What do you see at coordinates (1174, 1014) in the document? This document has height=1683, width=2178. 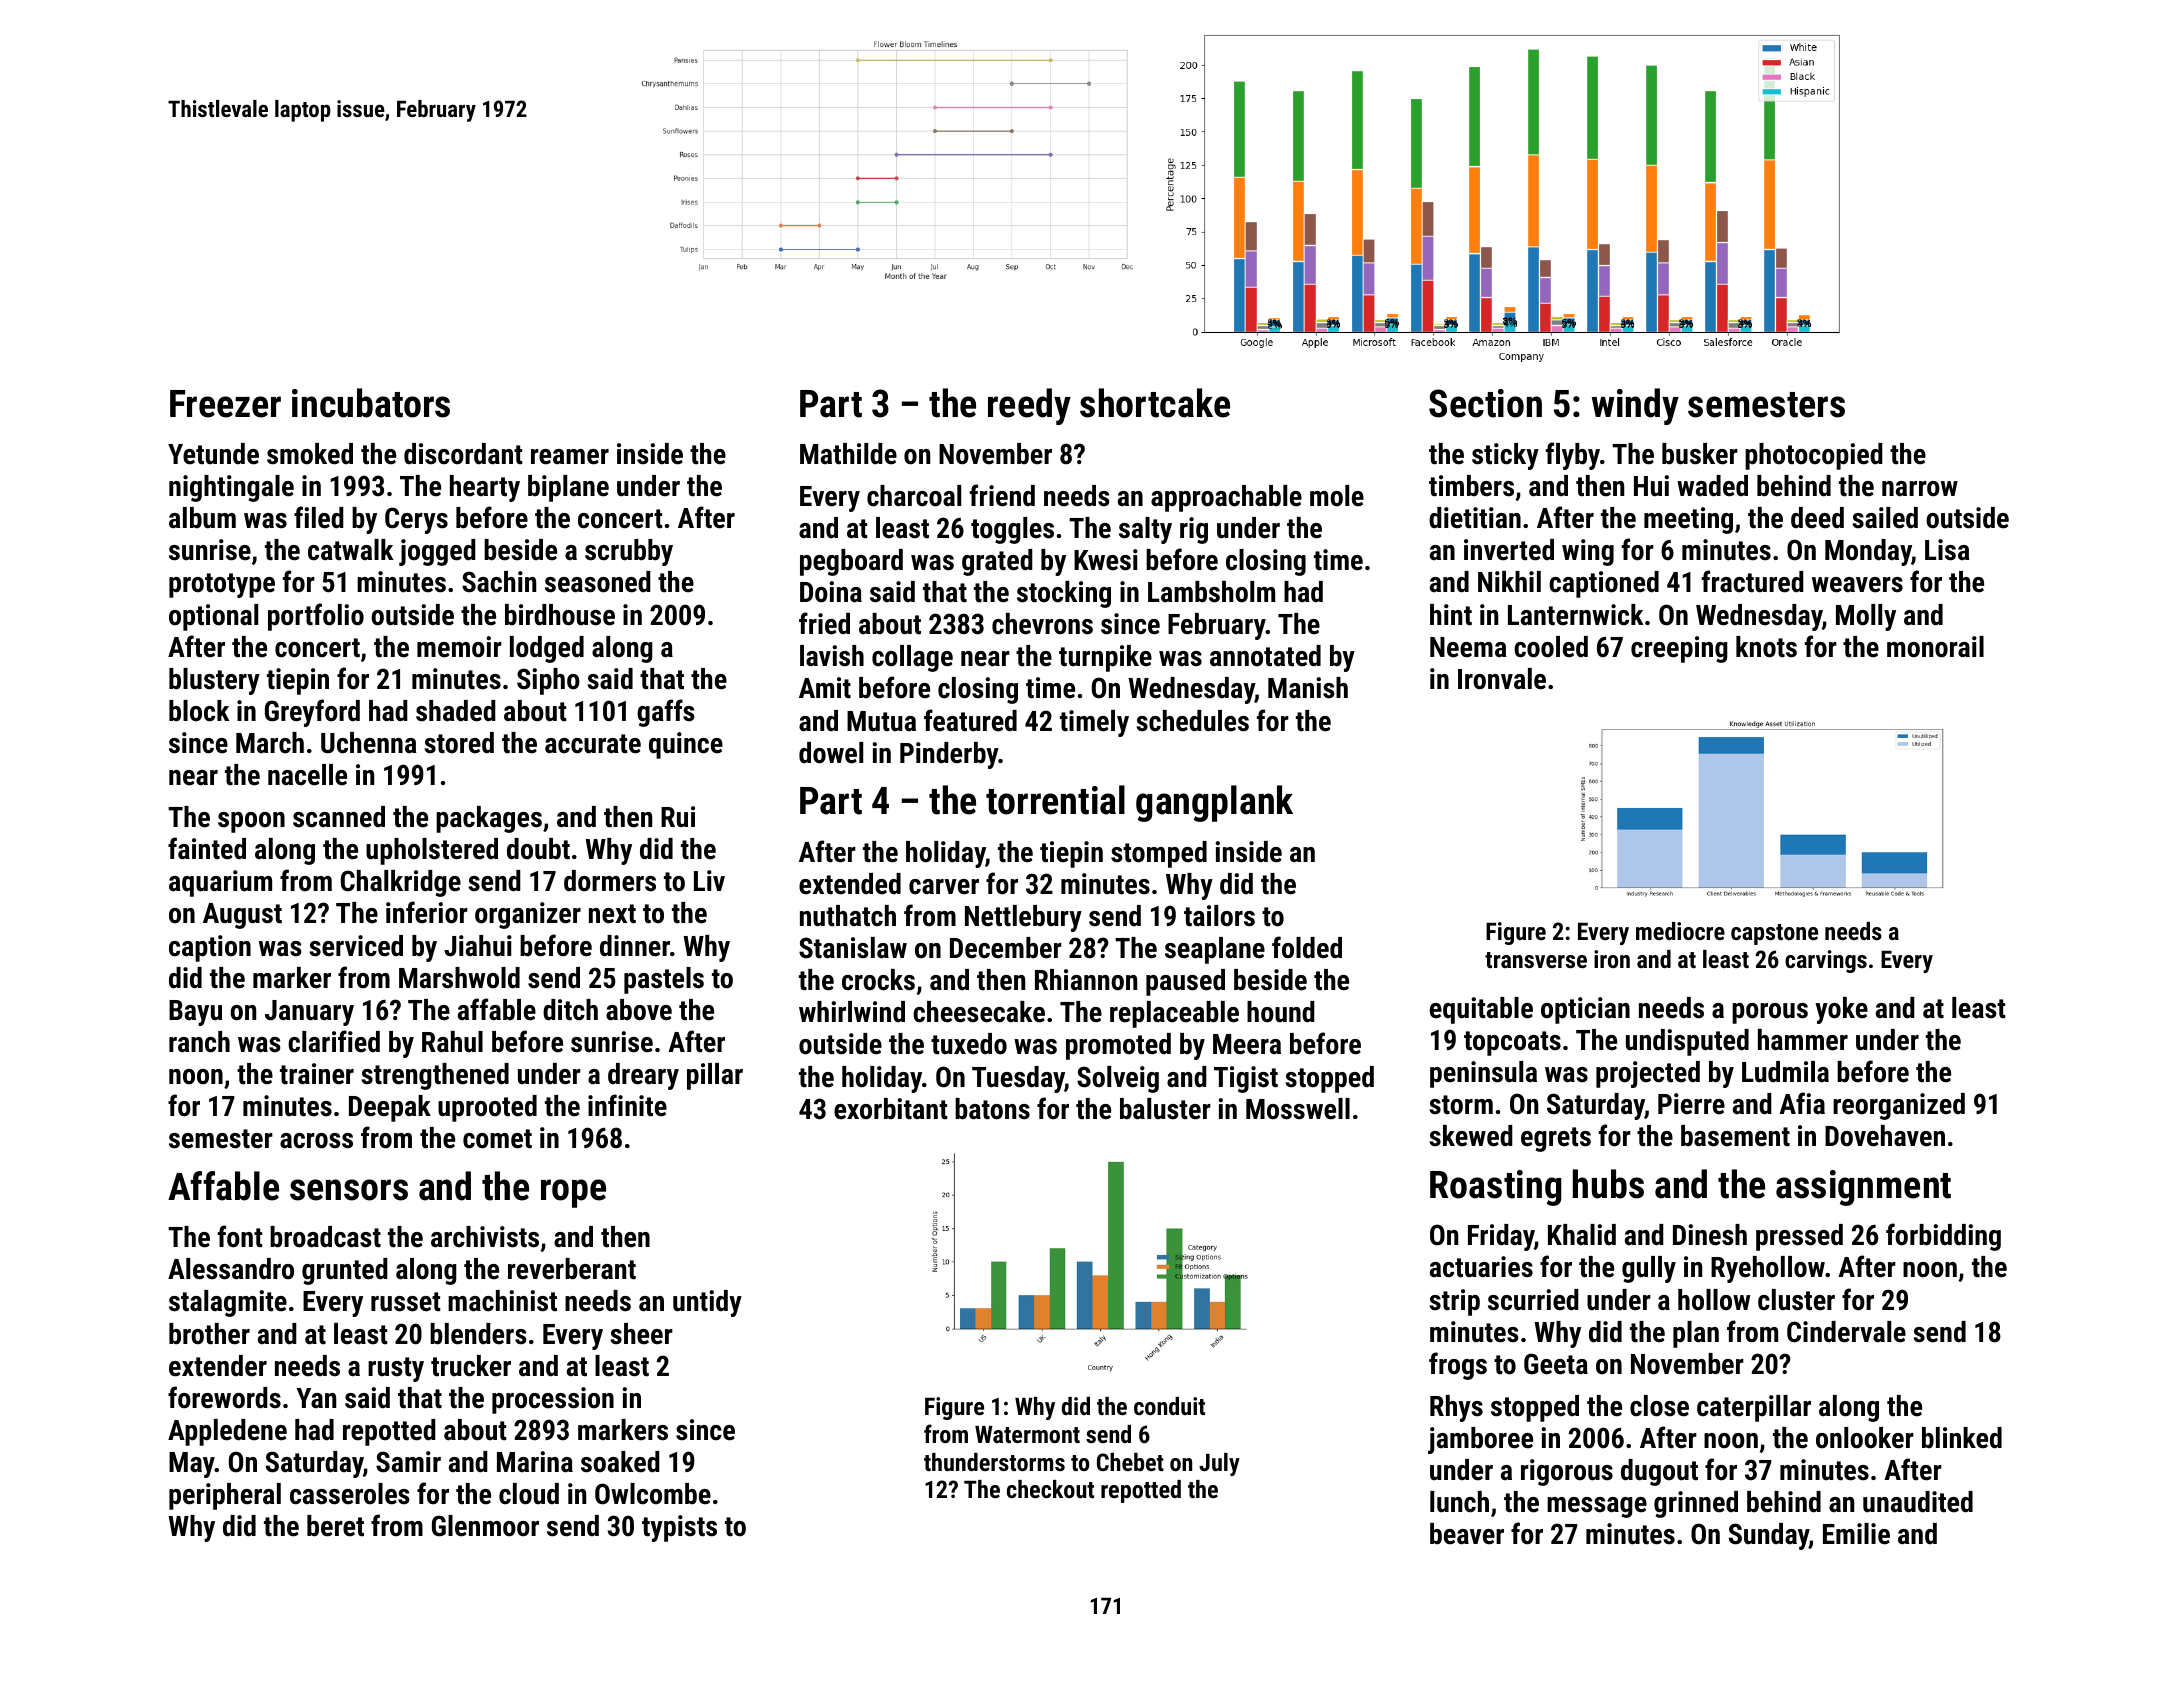 I see `replaceable` at bounding box center [1174, 1014].
